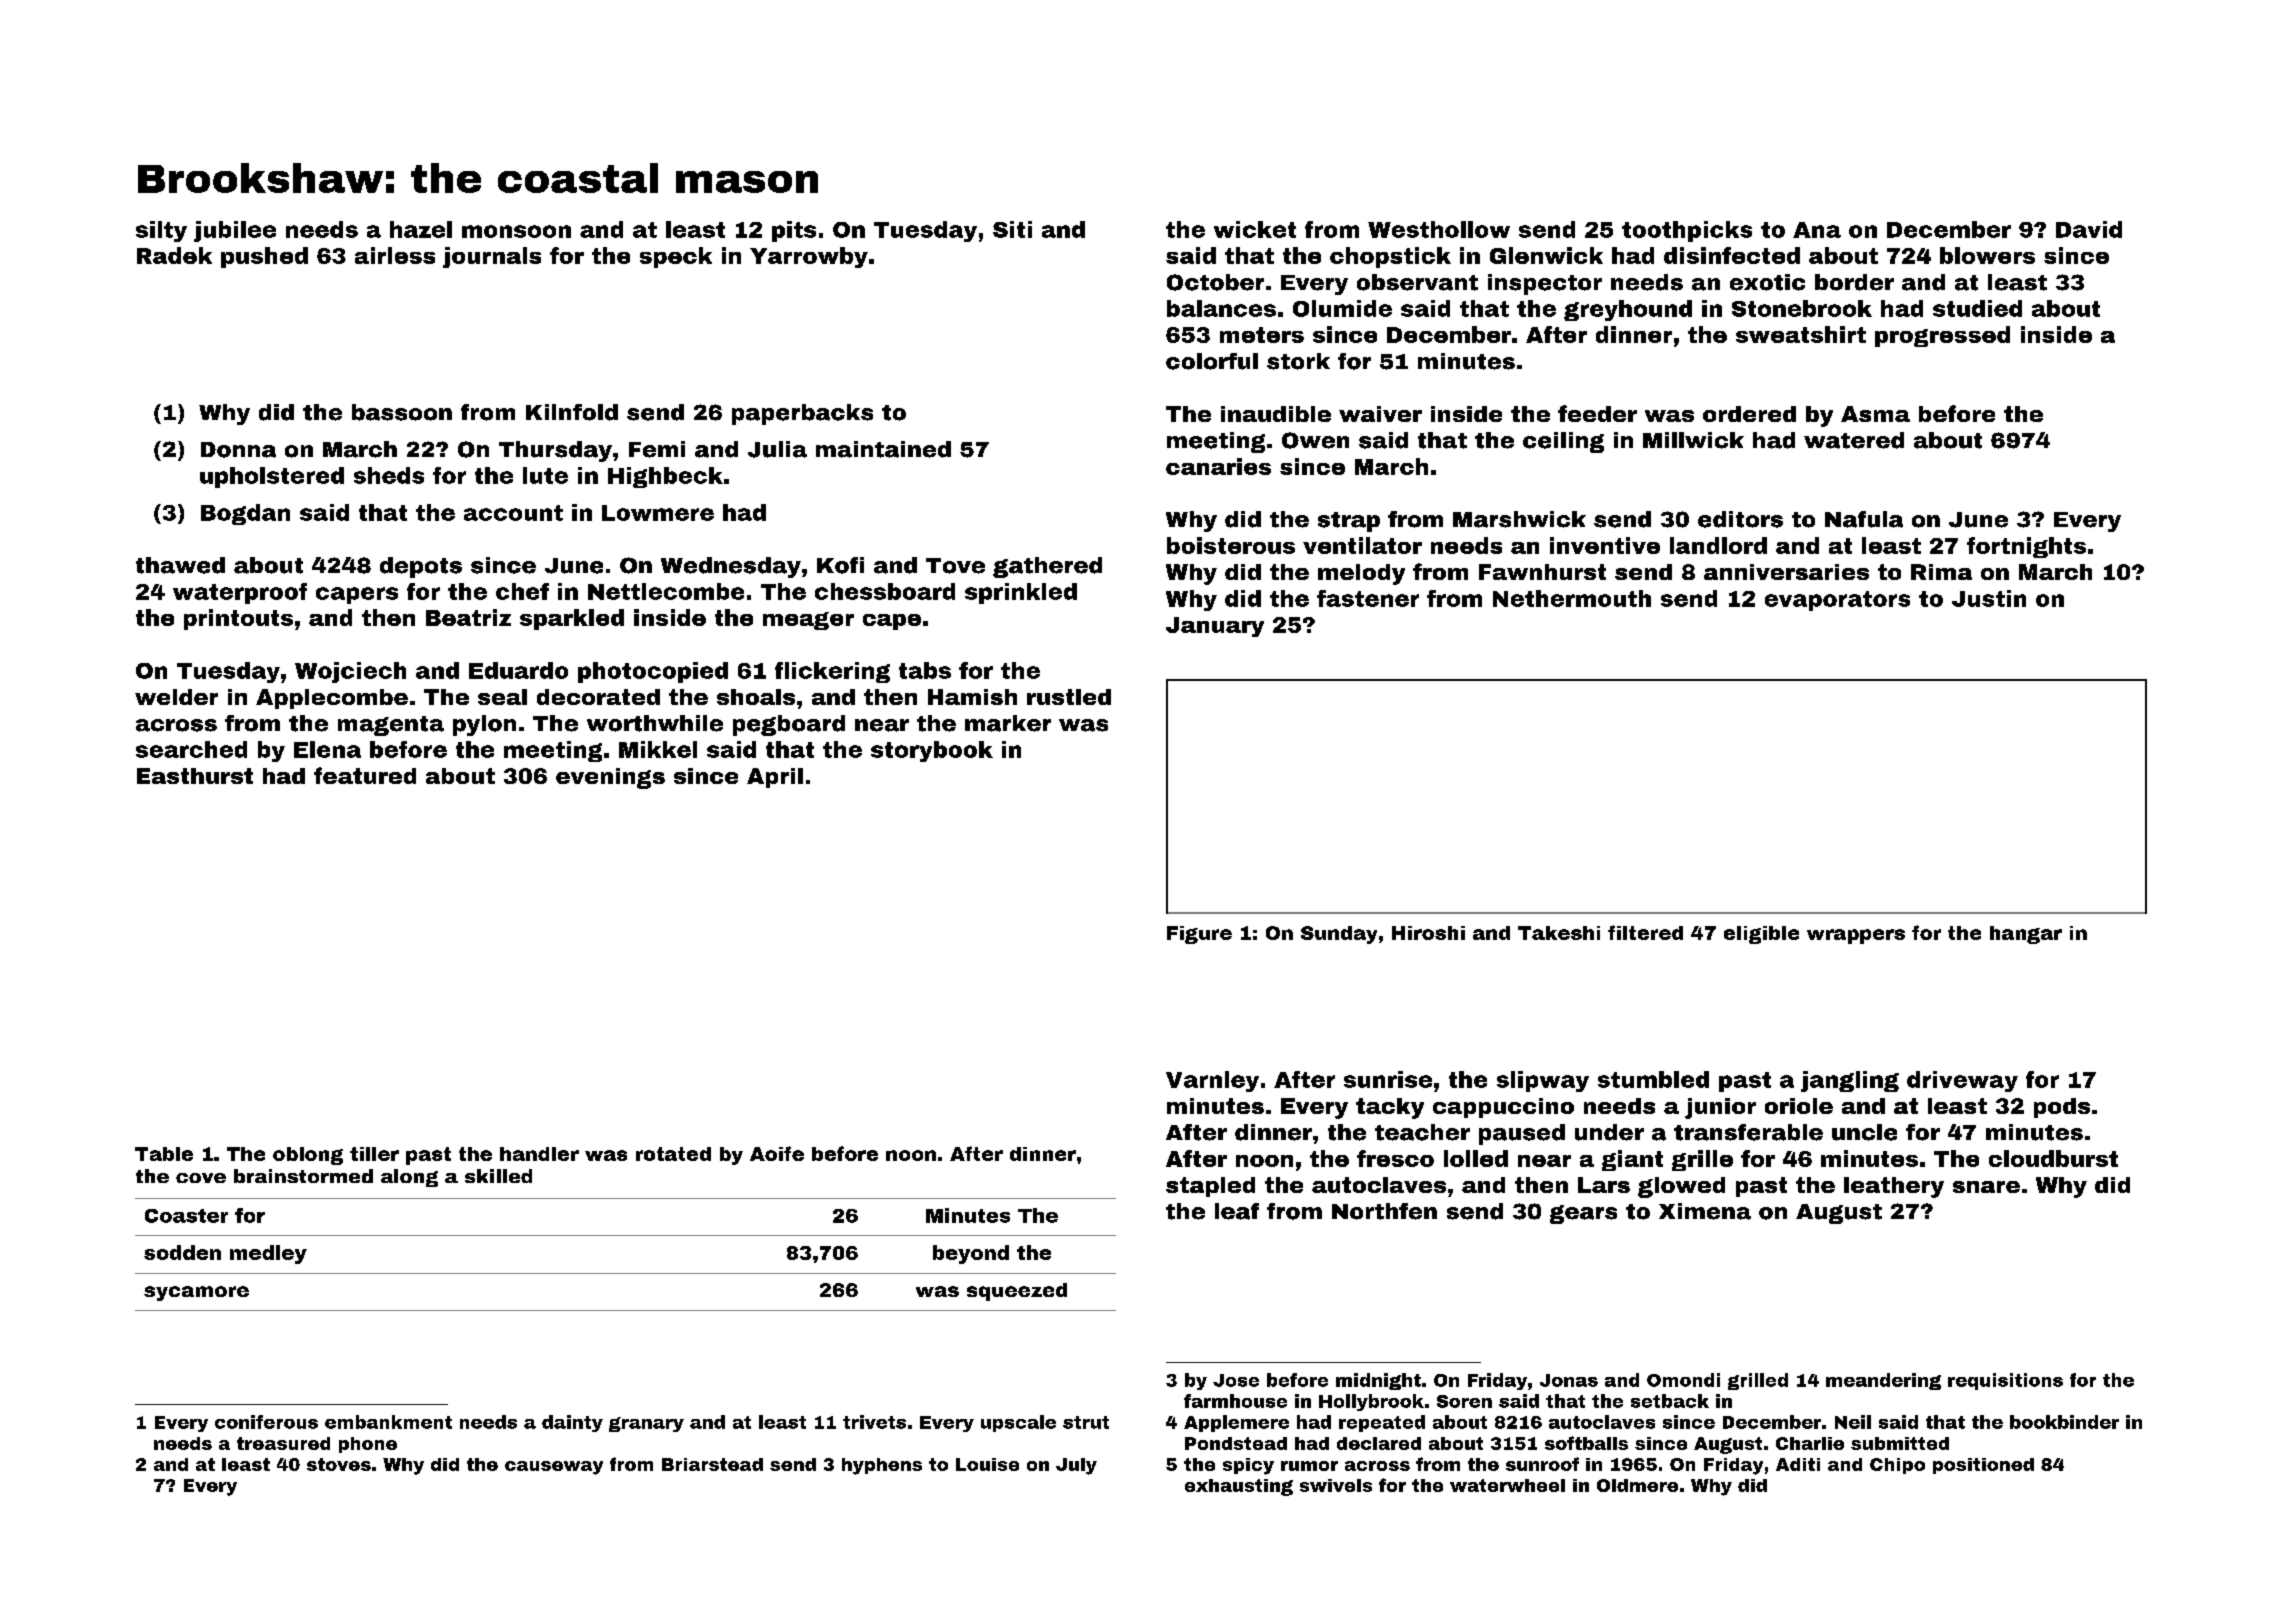  I want to click on seal, so click(502, 697).
